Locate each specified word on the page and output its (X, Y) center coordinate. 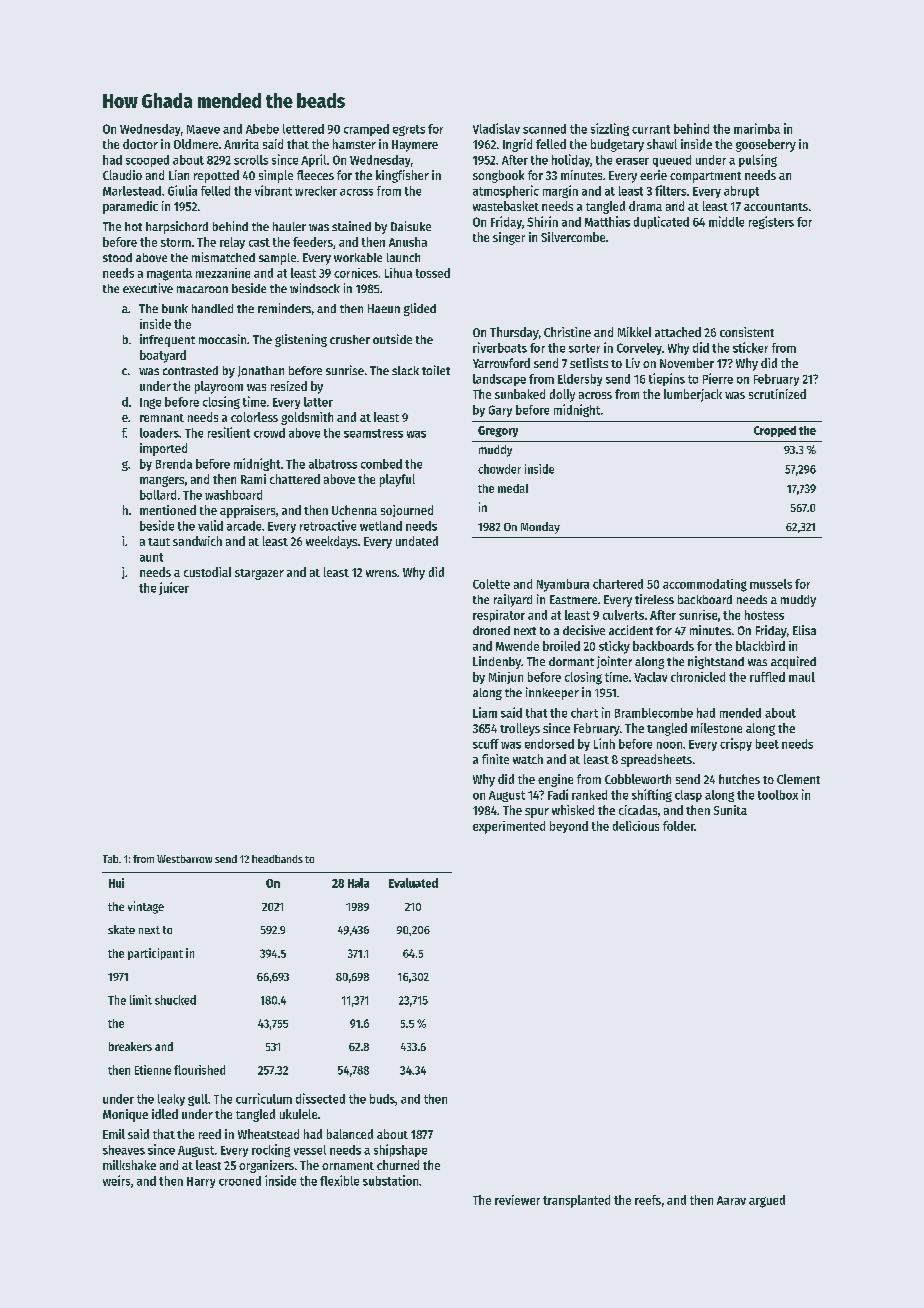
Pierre (718, 378)
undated (417, 541)
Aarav (731, 1200)
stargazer (259, 574)
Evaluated (413, 883)
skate (121, 929)
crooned (240, 1181)
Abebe (262, 129)
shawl (662, 144)
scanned (544, 129)
